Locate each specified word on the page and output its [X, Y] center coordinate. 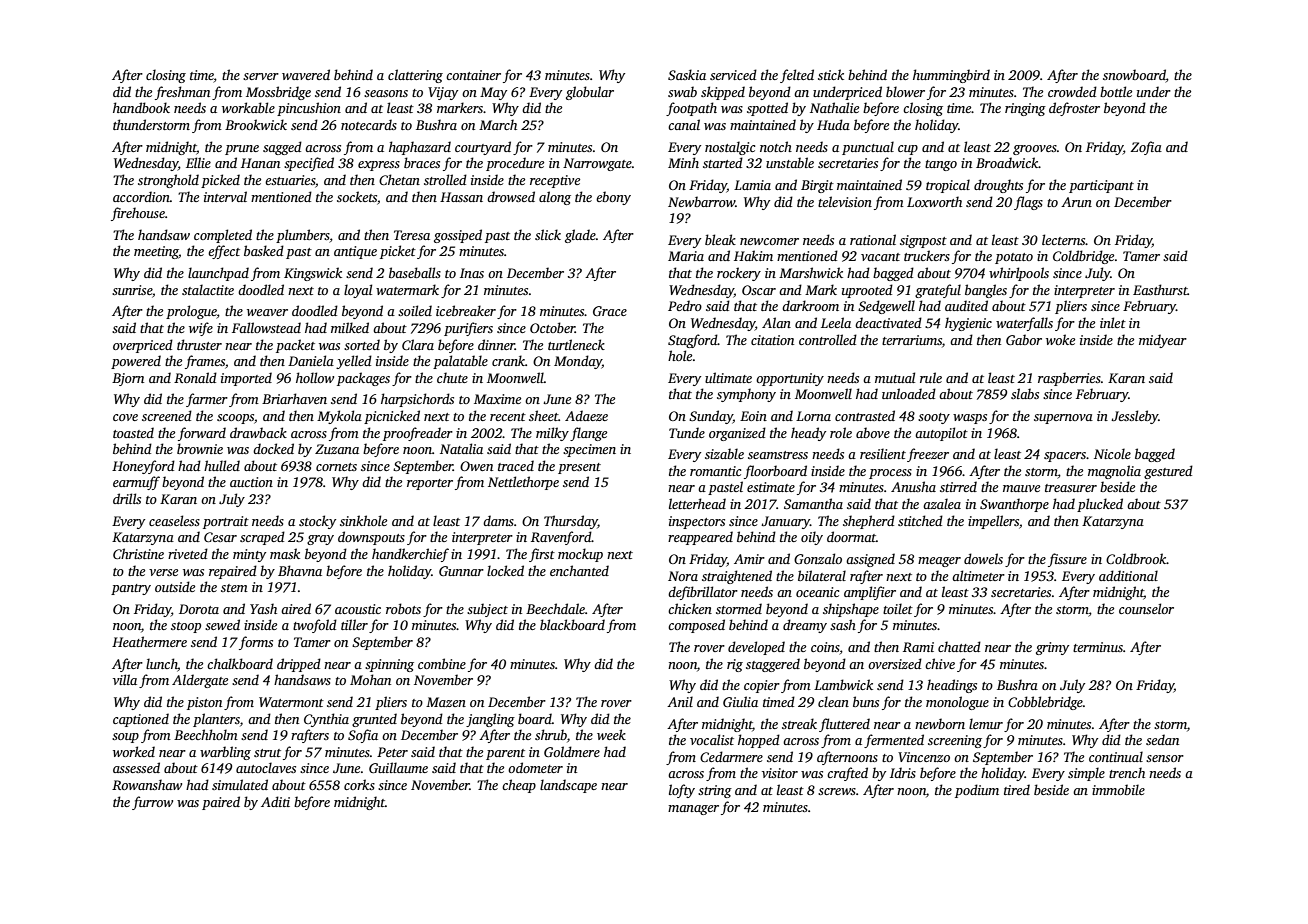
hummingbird [951, 76]
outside [175, 586]
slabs [1025, 393]
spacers [1065, 457]
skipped [723, 93]
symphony [746, 395]
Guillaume [398, 767]
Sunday [711, 417]
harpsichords [417, 400]
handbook [141, 107]
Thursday [571, 522]
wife [201, 329]
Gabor [1024, 339]
